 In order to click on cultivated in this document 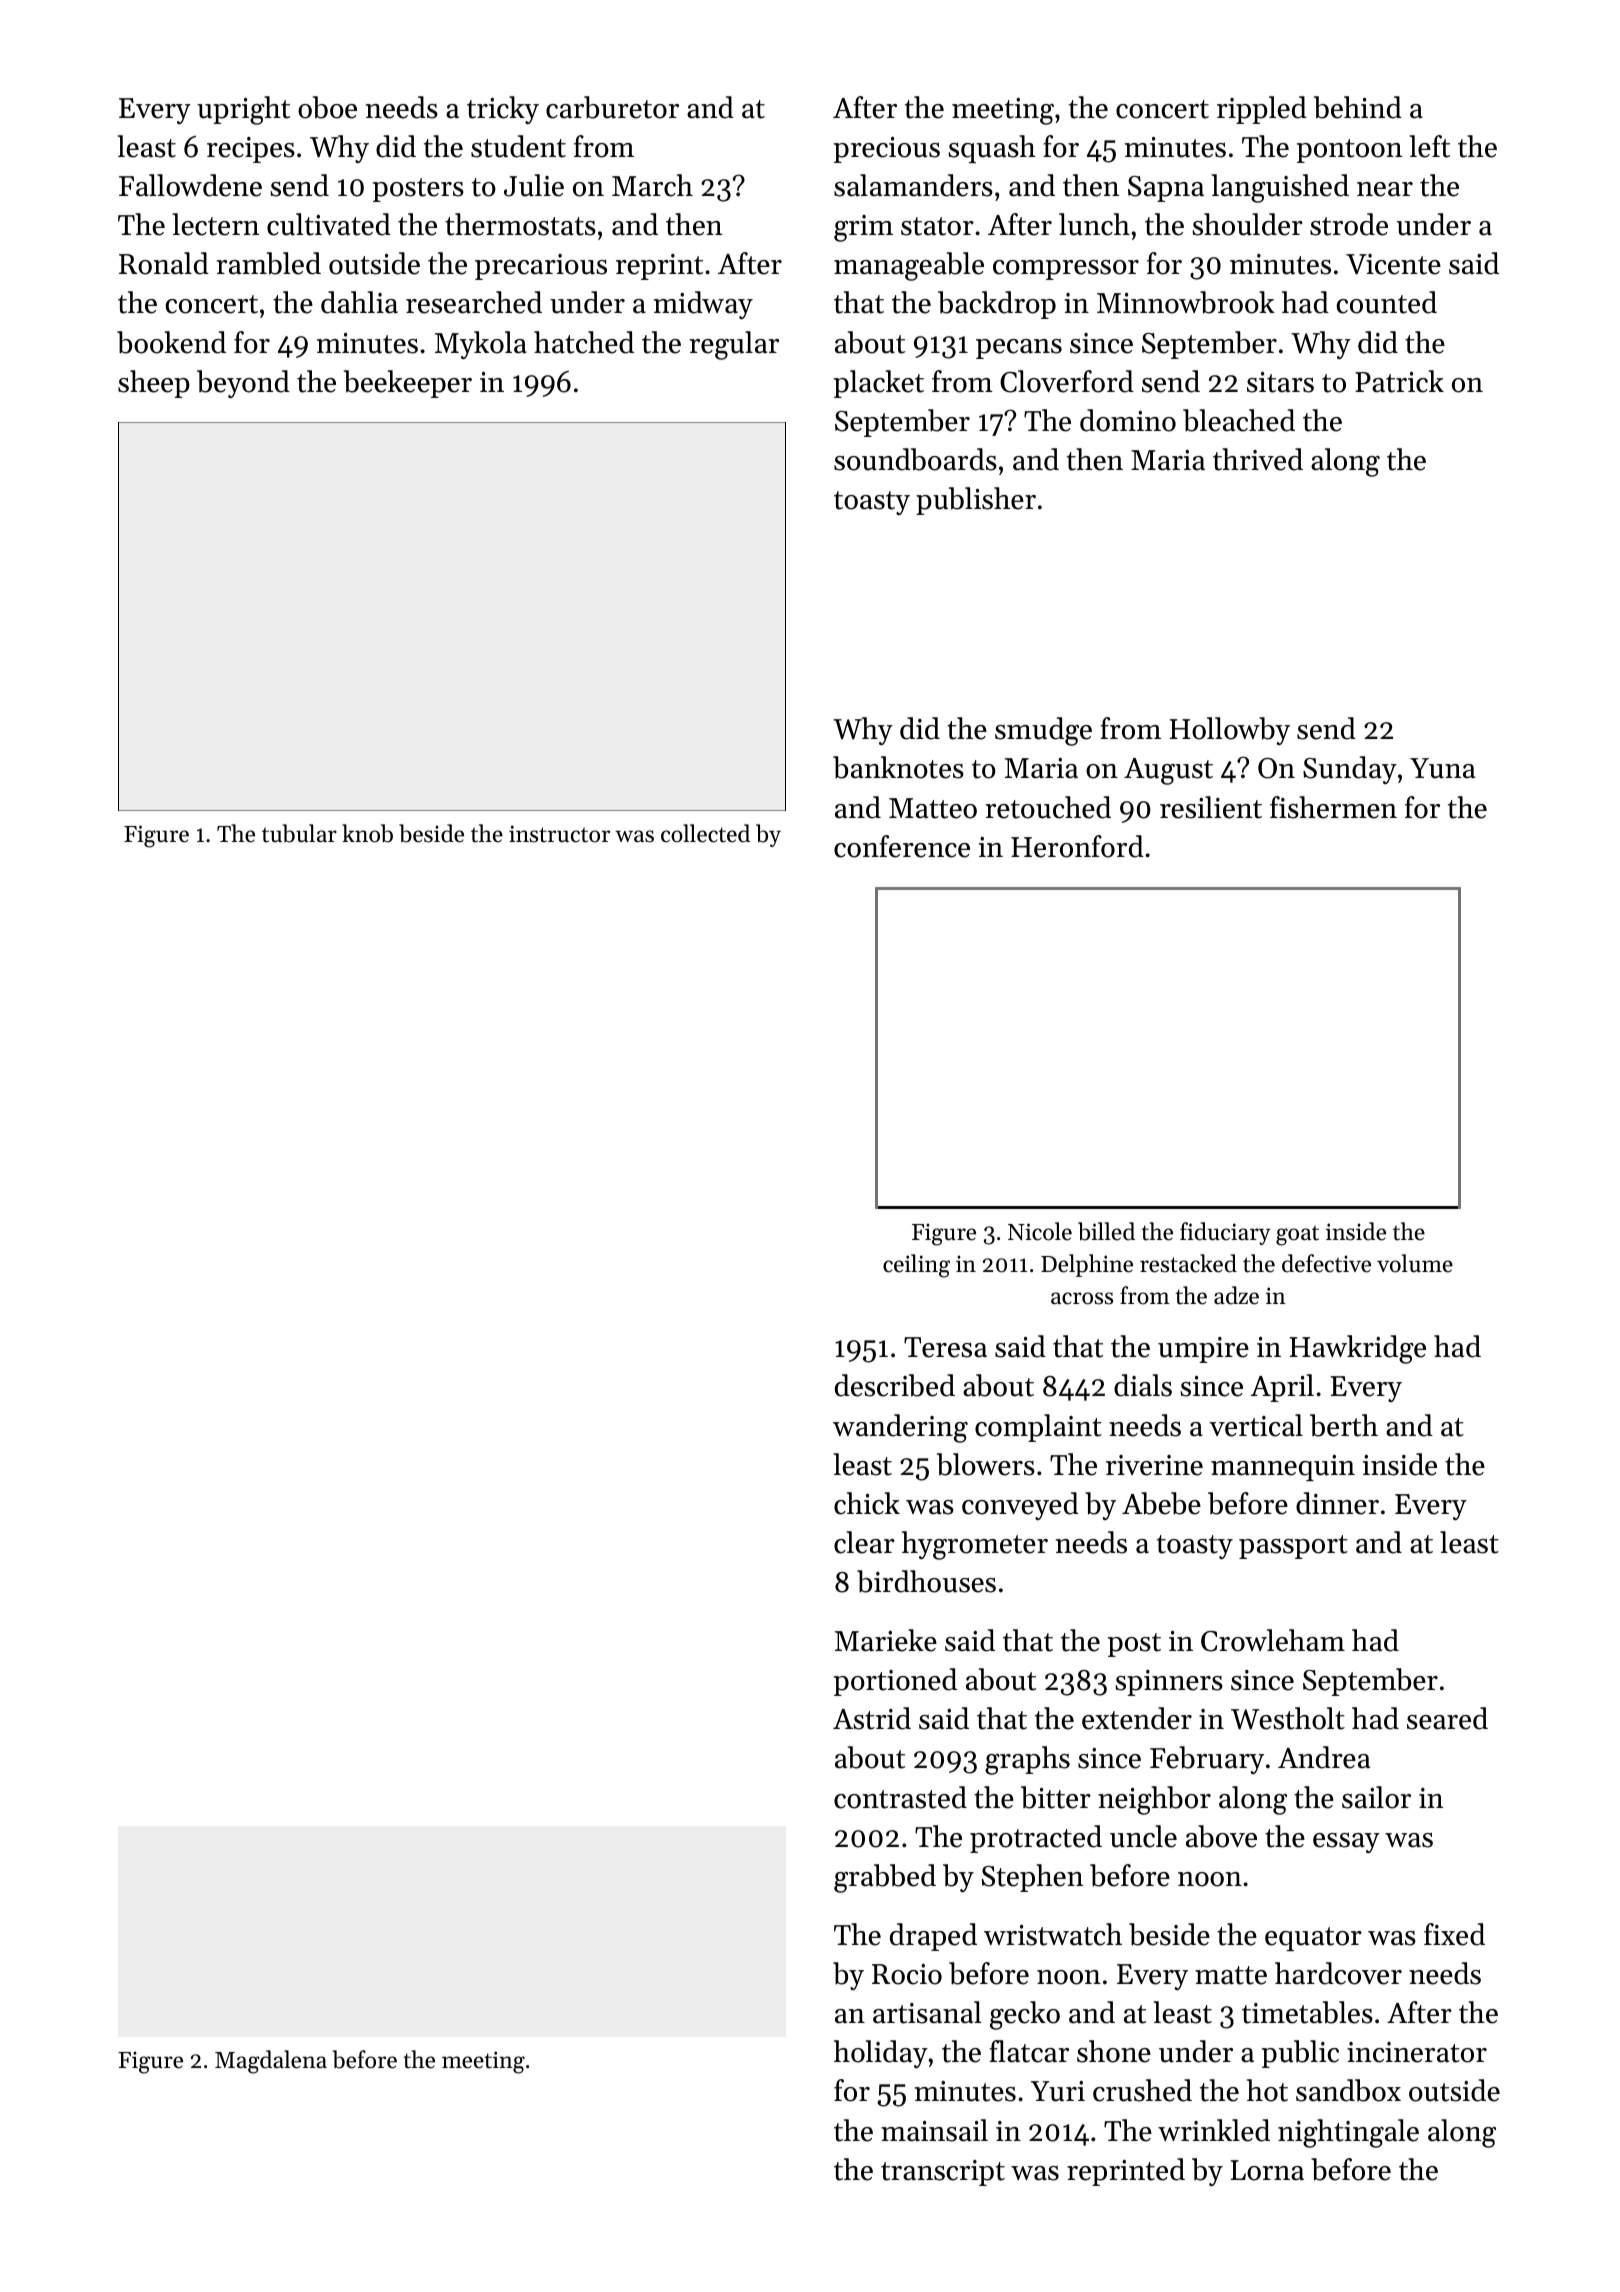, I will do `click(329, 224)`.
